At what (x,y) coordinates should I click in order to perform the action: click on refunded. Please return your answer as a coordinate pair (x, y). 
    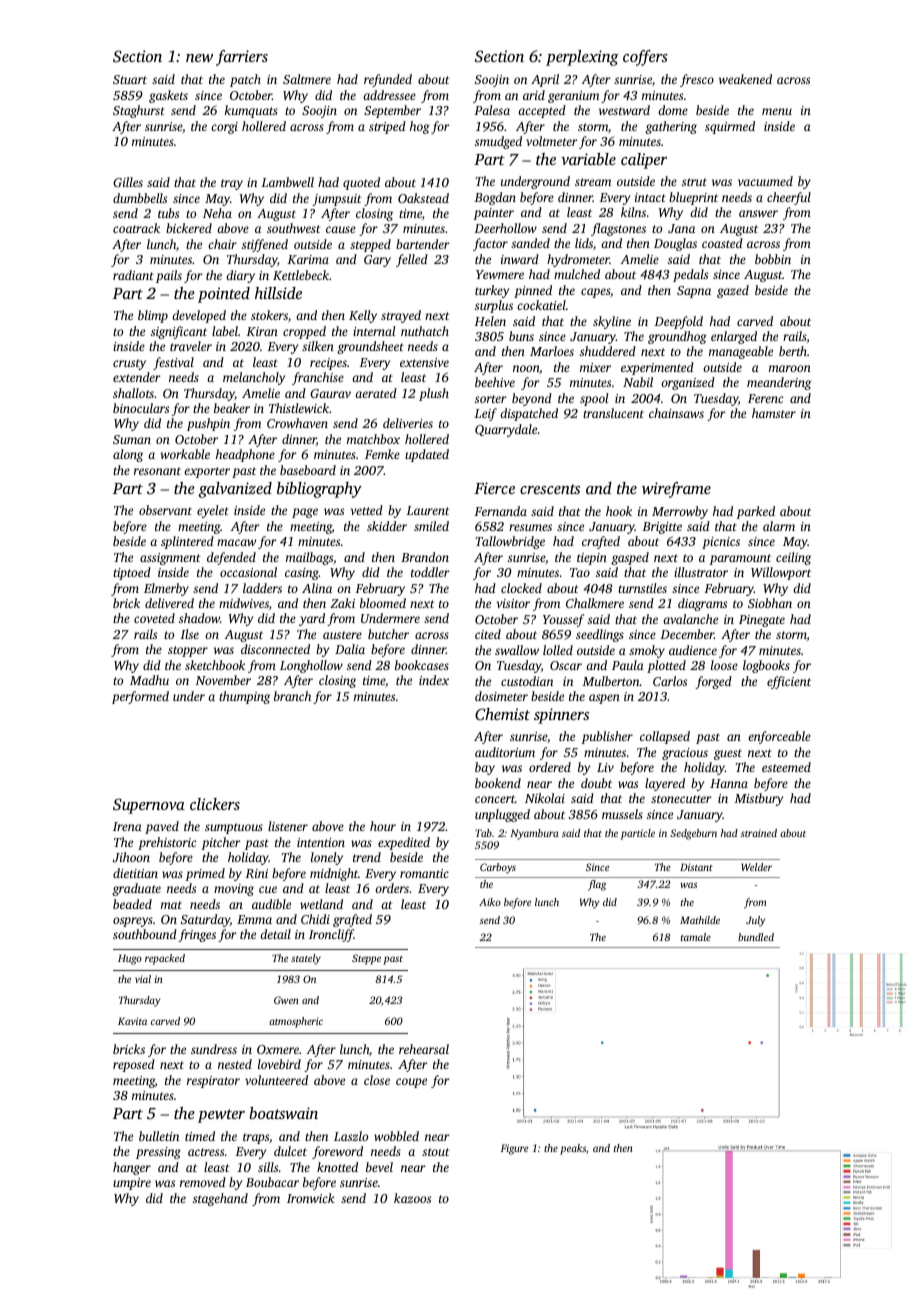
    Looking at the image, I should click on (388, 80).
